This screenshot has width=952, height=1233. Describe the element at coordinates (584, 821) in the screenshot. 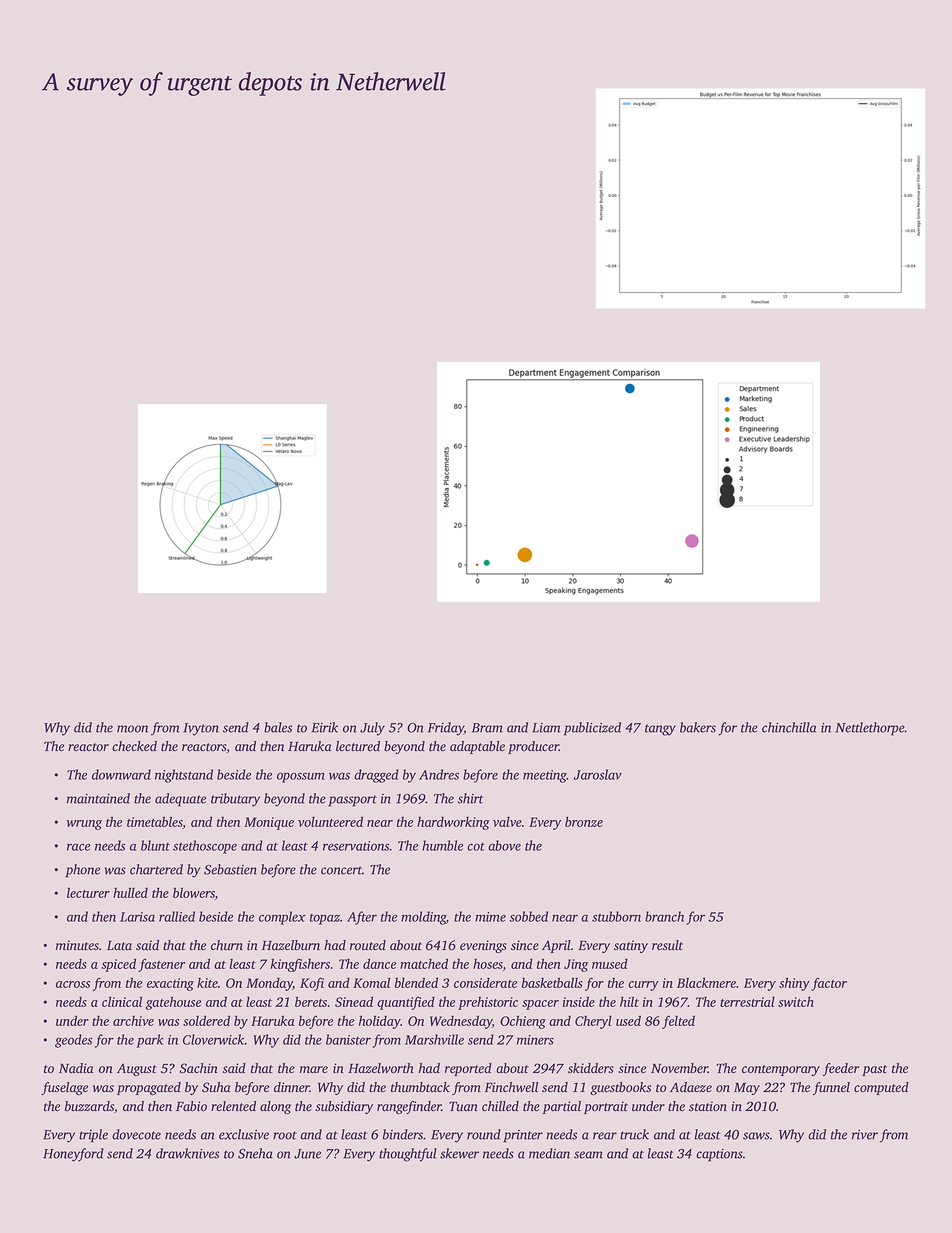

I see `bronze` at that location.
